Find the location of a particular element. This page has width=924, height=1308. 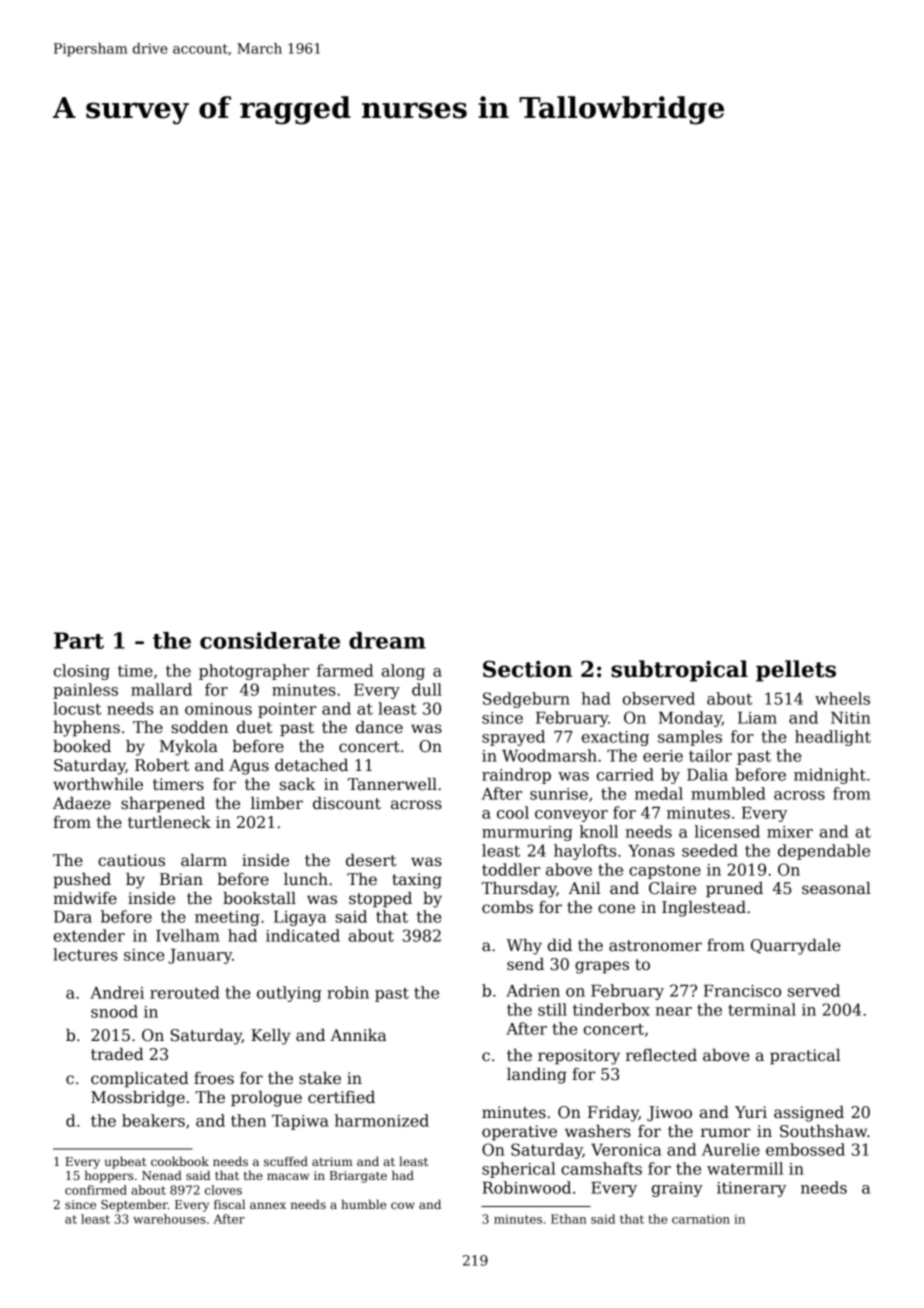

September is located at coordinates (134, 1205).
